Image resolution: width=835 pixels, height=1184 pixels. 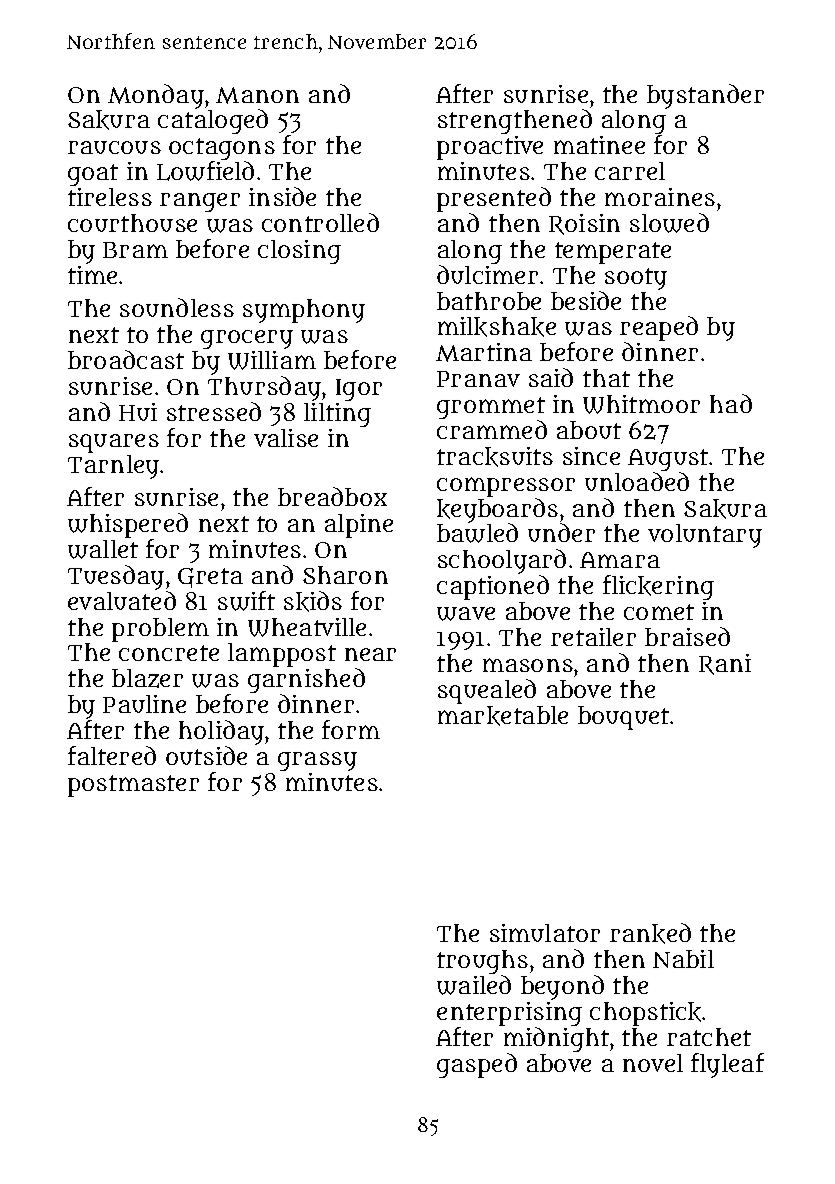 What do you see at coordinates (113, 467) in the page?
I see `Tarnley` at bounding box center [113, 467].
